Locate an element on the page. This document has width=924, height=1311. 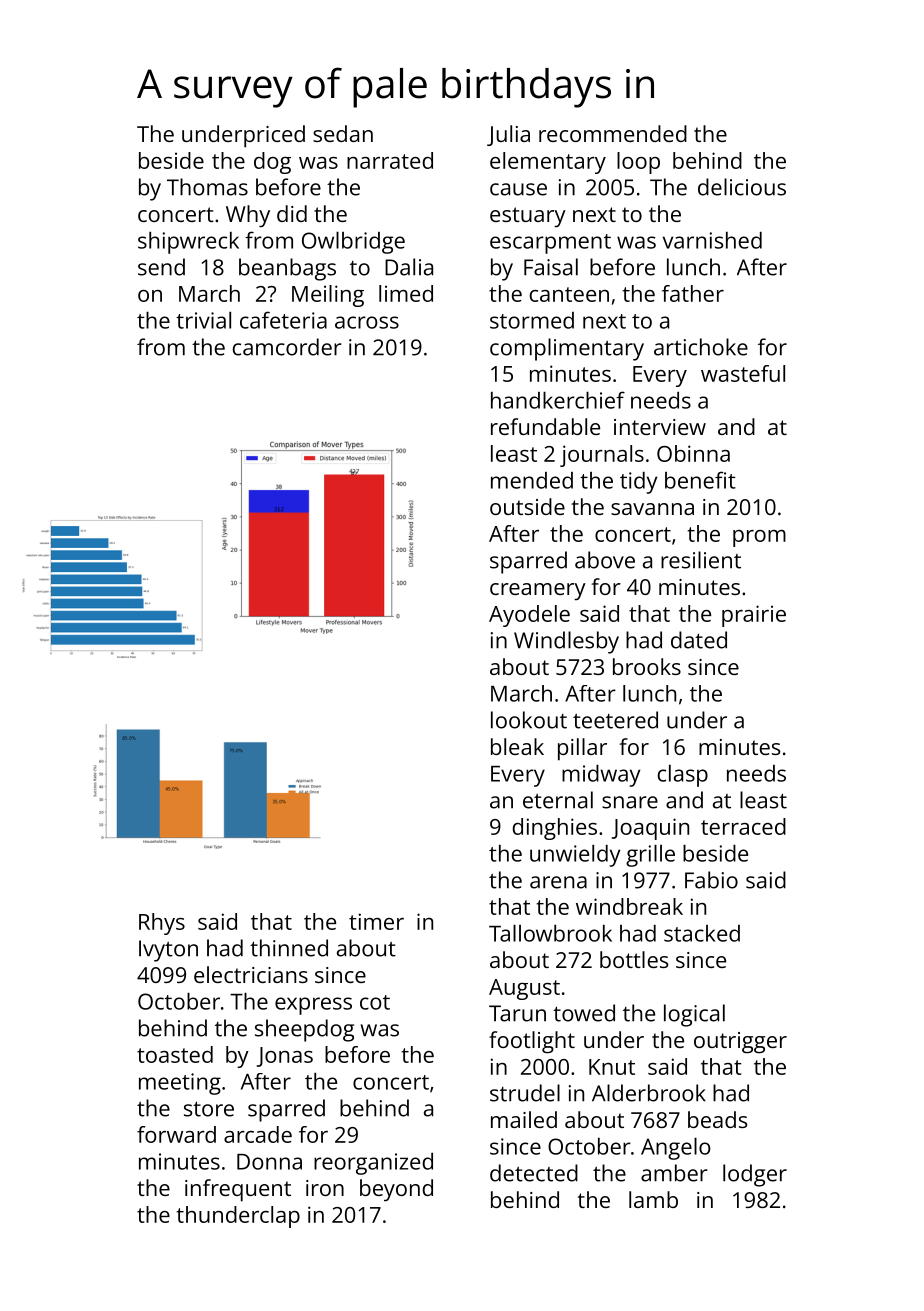
cot is located at coordinates (375, 1002).
